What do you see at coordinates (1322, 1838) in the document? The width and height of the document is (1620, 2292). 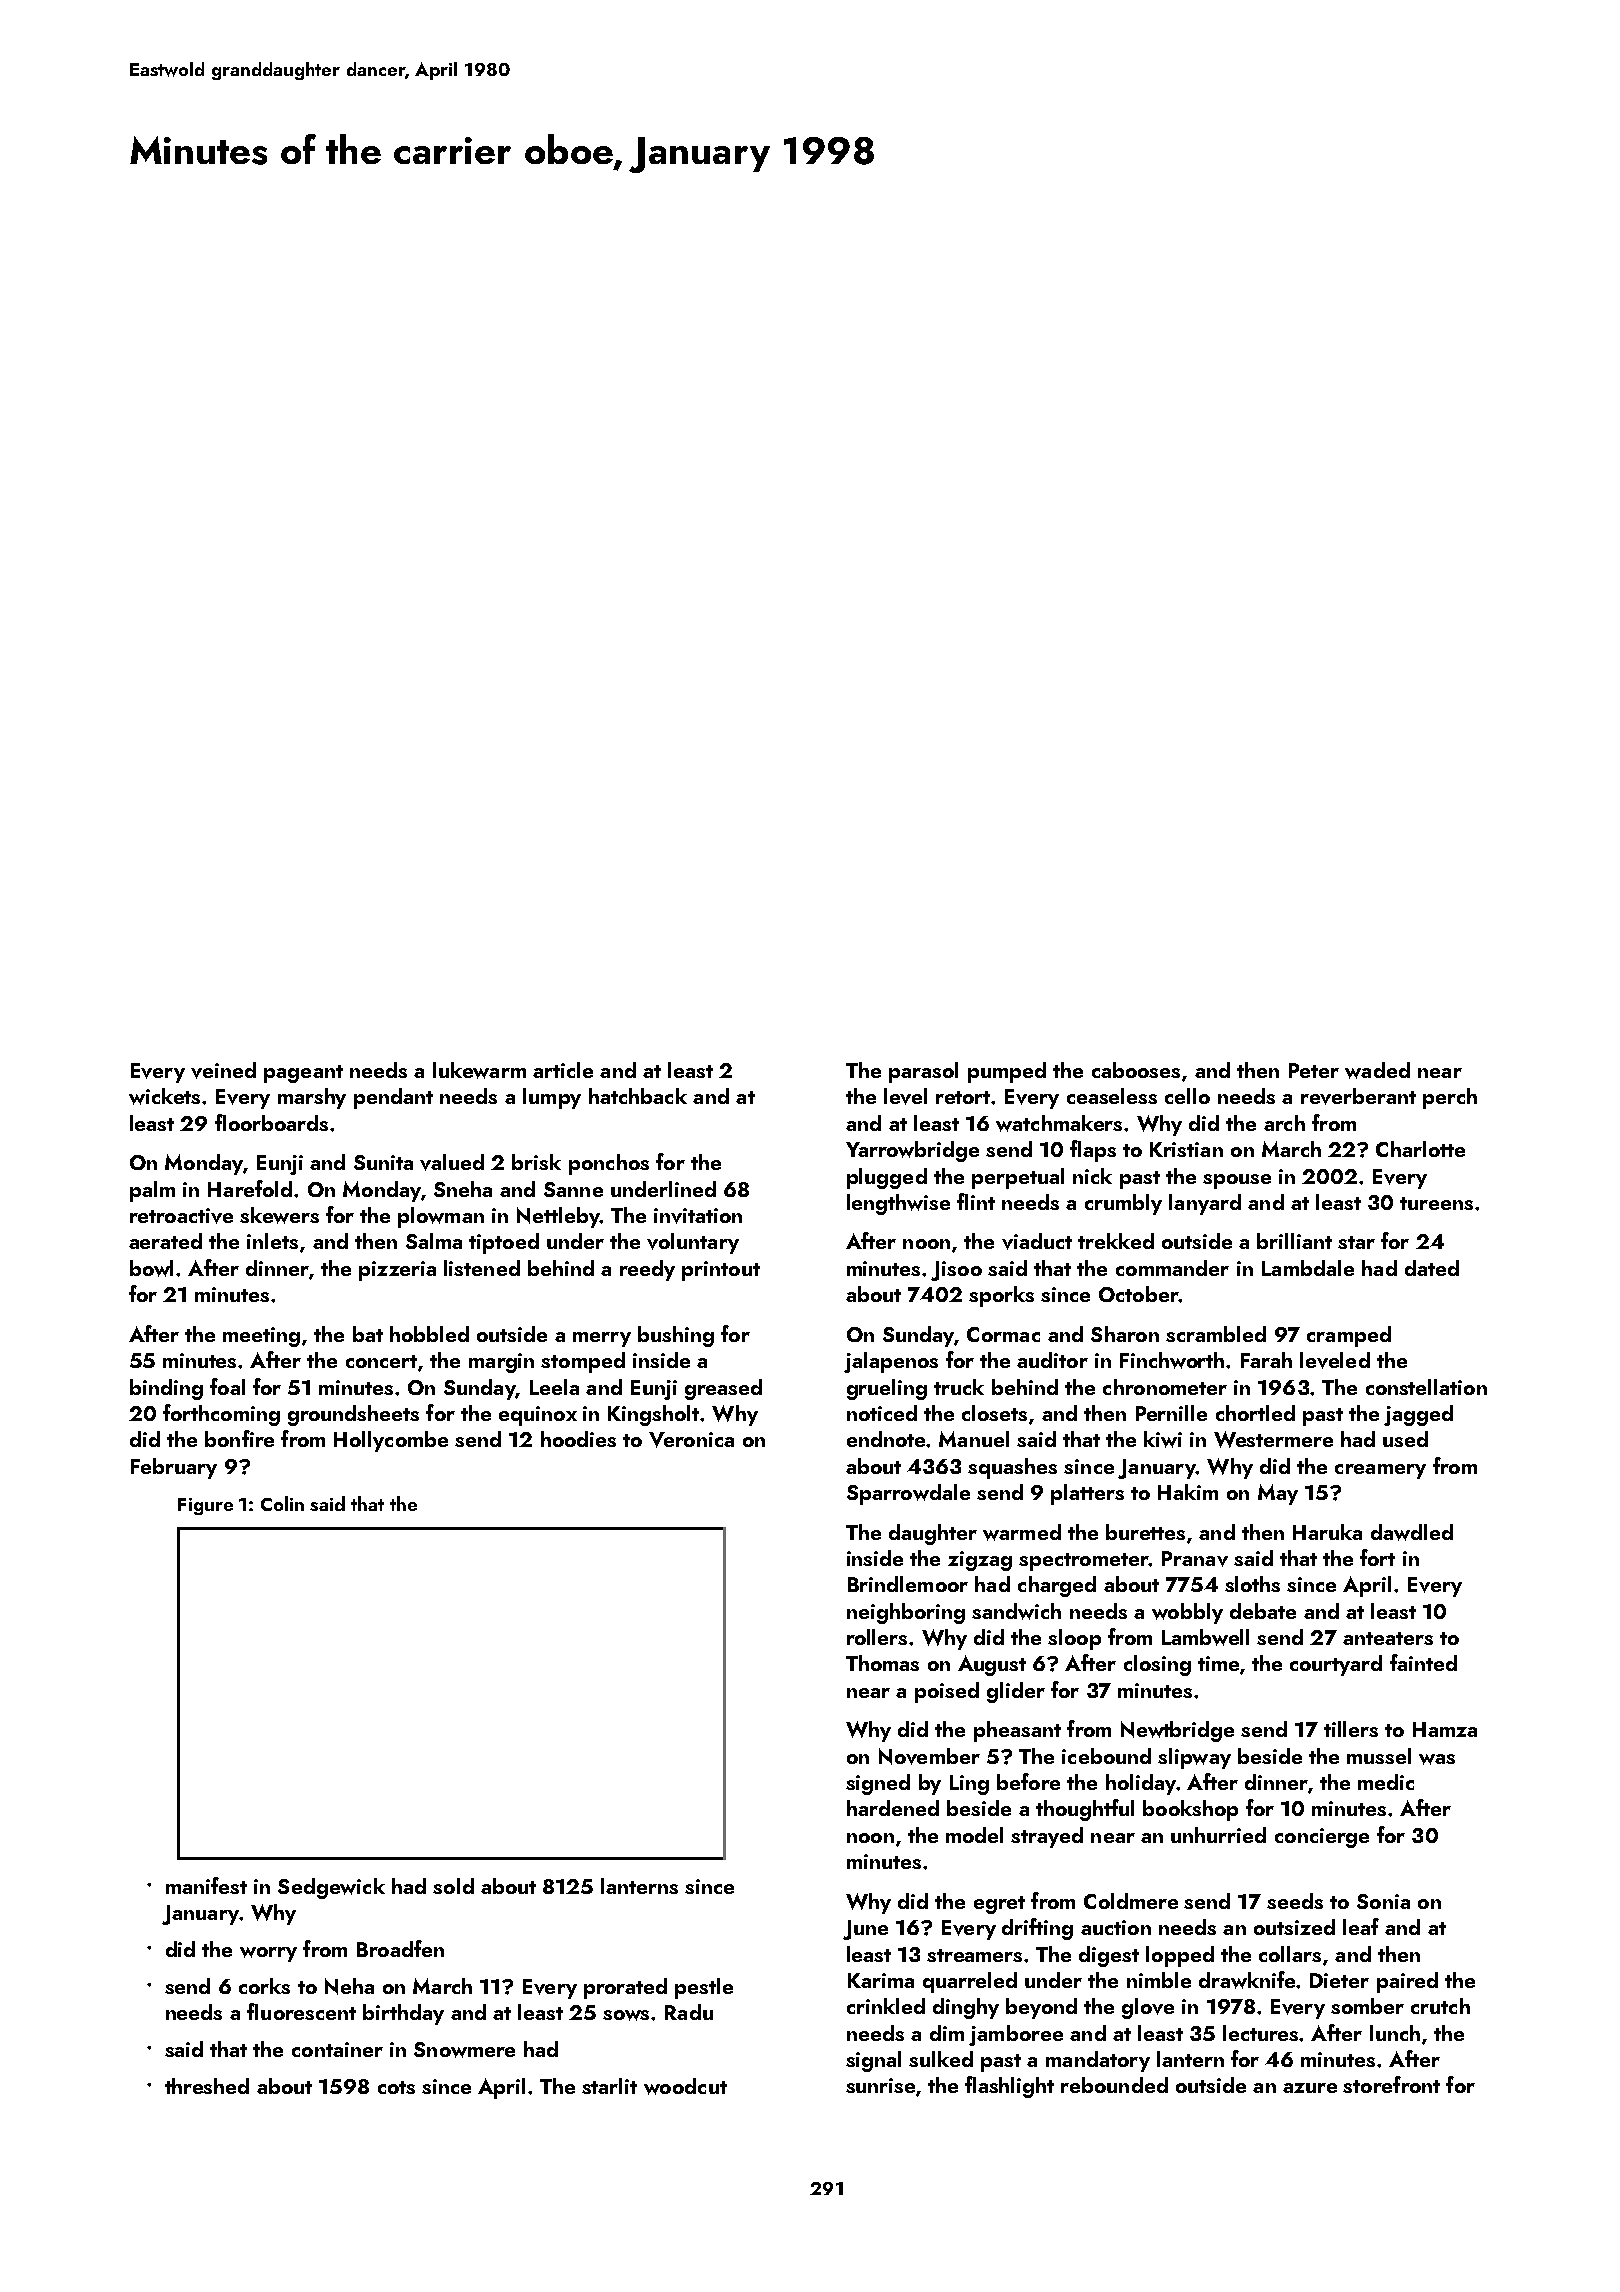 I see `concierge` at bounding box center [1322, 1838].
